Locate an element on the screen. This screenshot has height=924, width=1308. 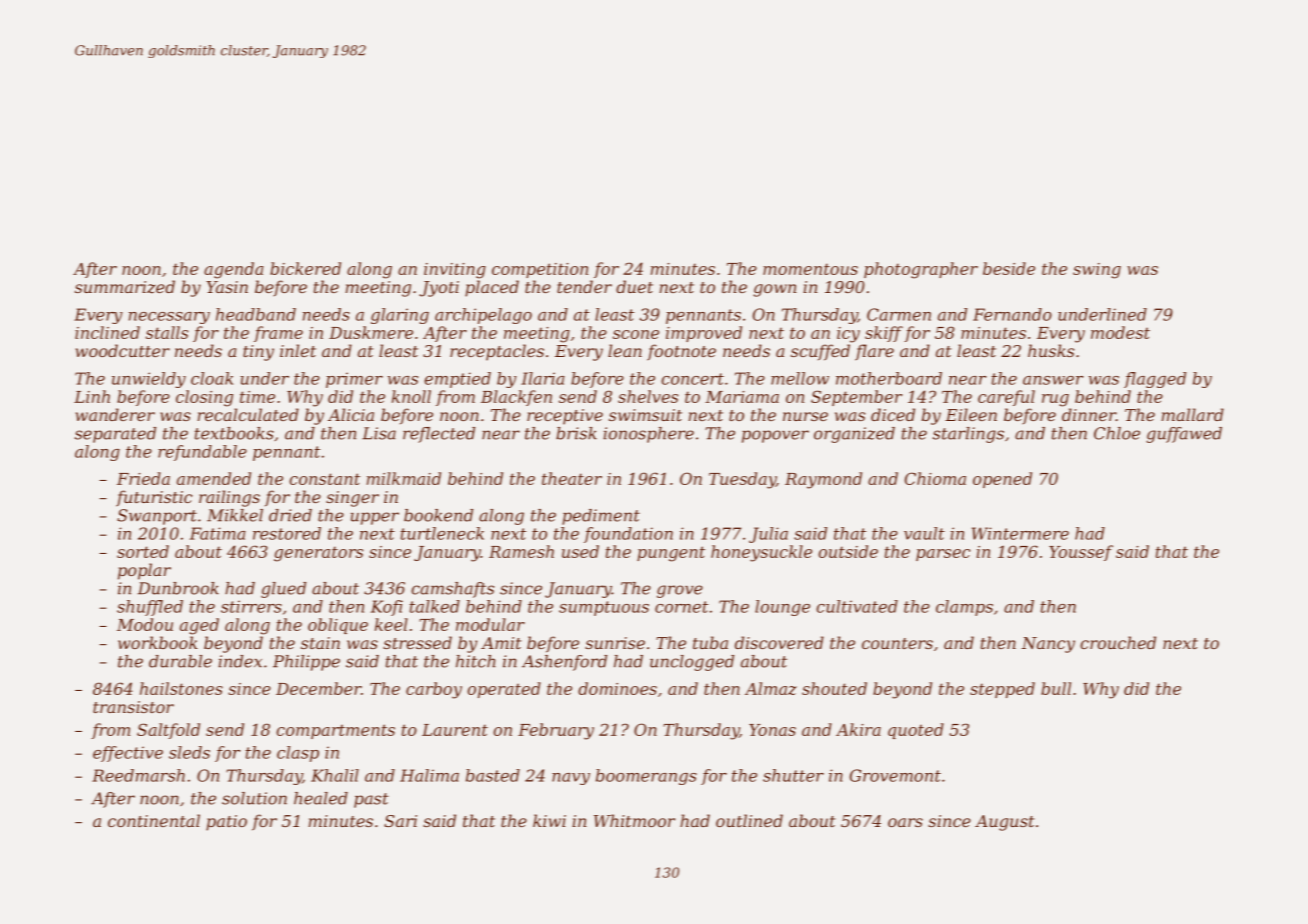
momentous is located at coordinates (810, 269).
